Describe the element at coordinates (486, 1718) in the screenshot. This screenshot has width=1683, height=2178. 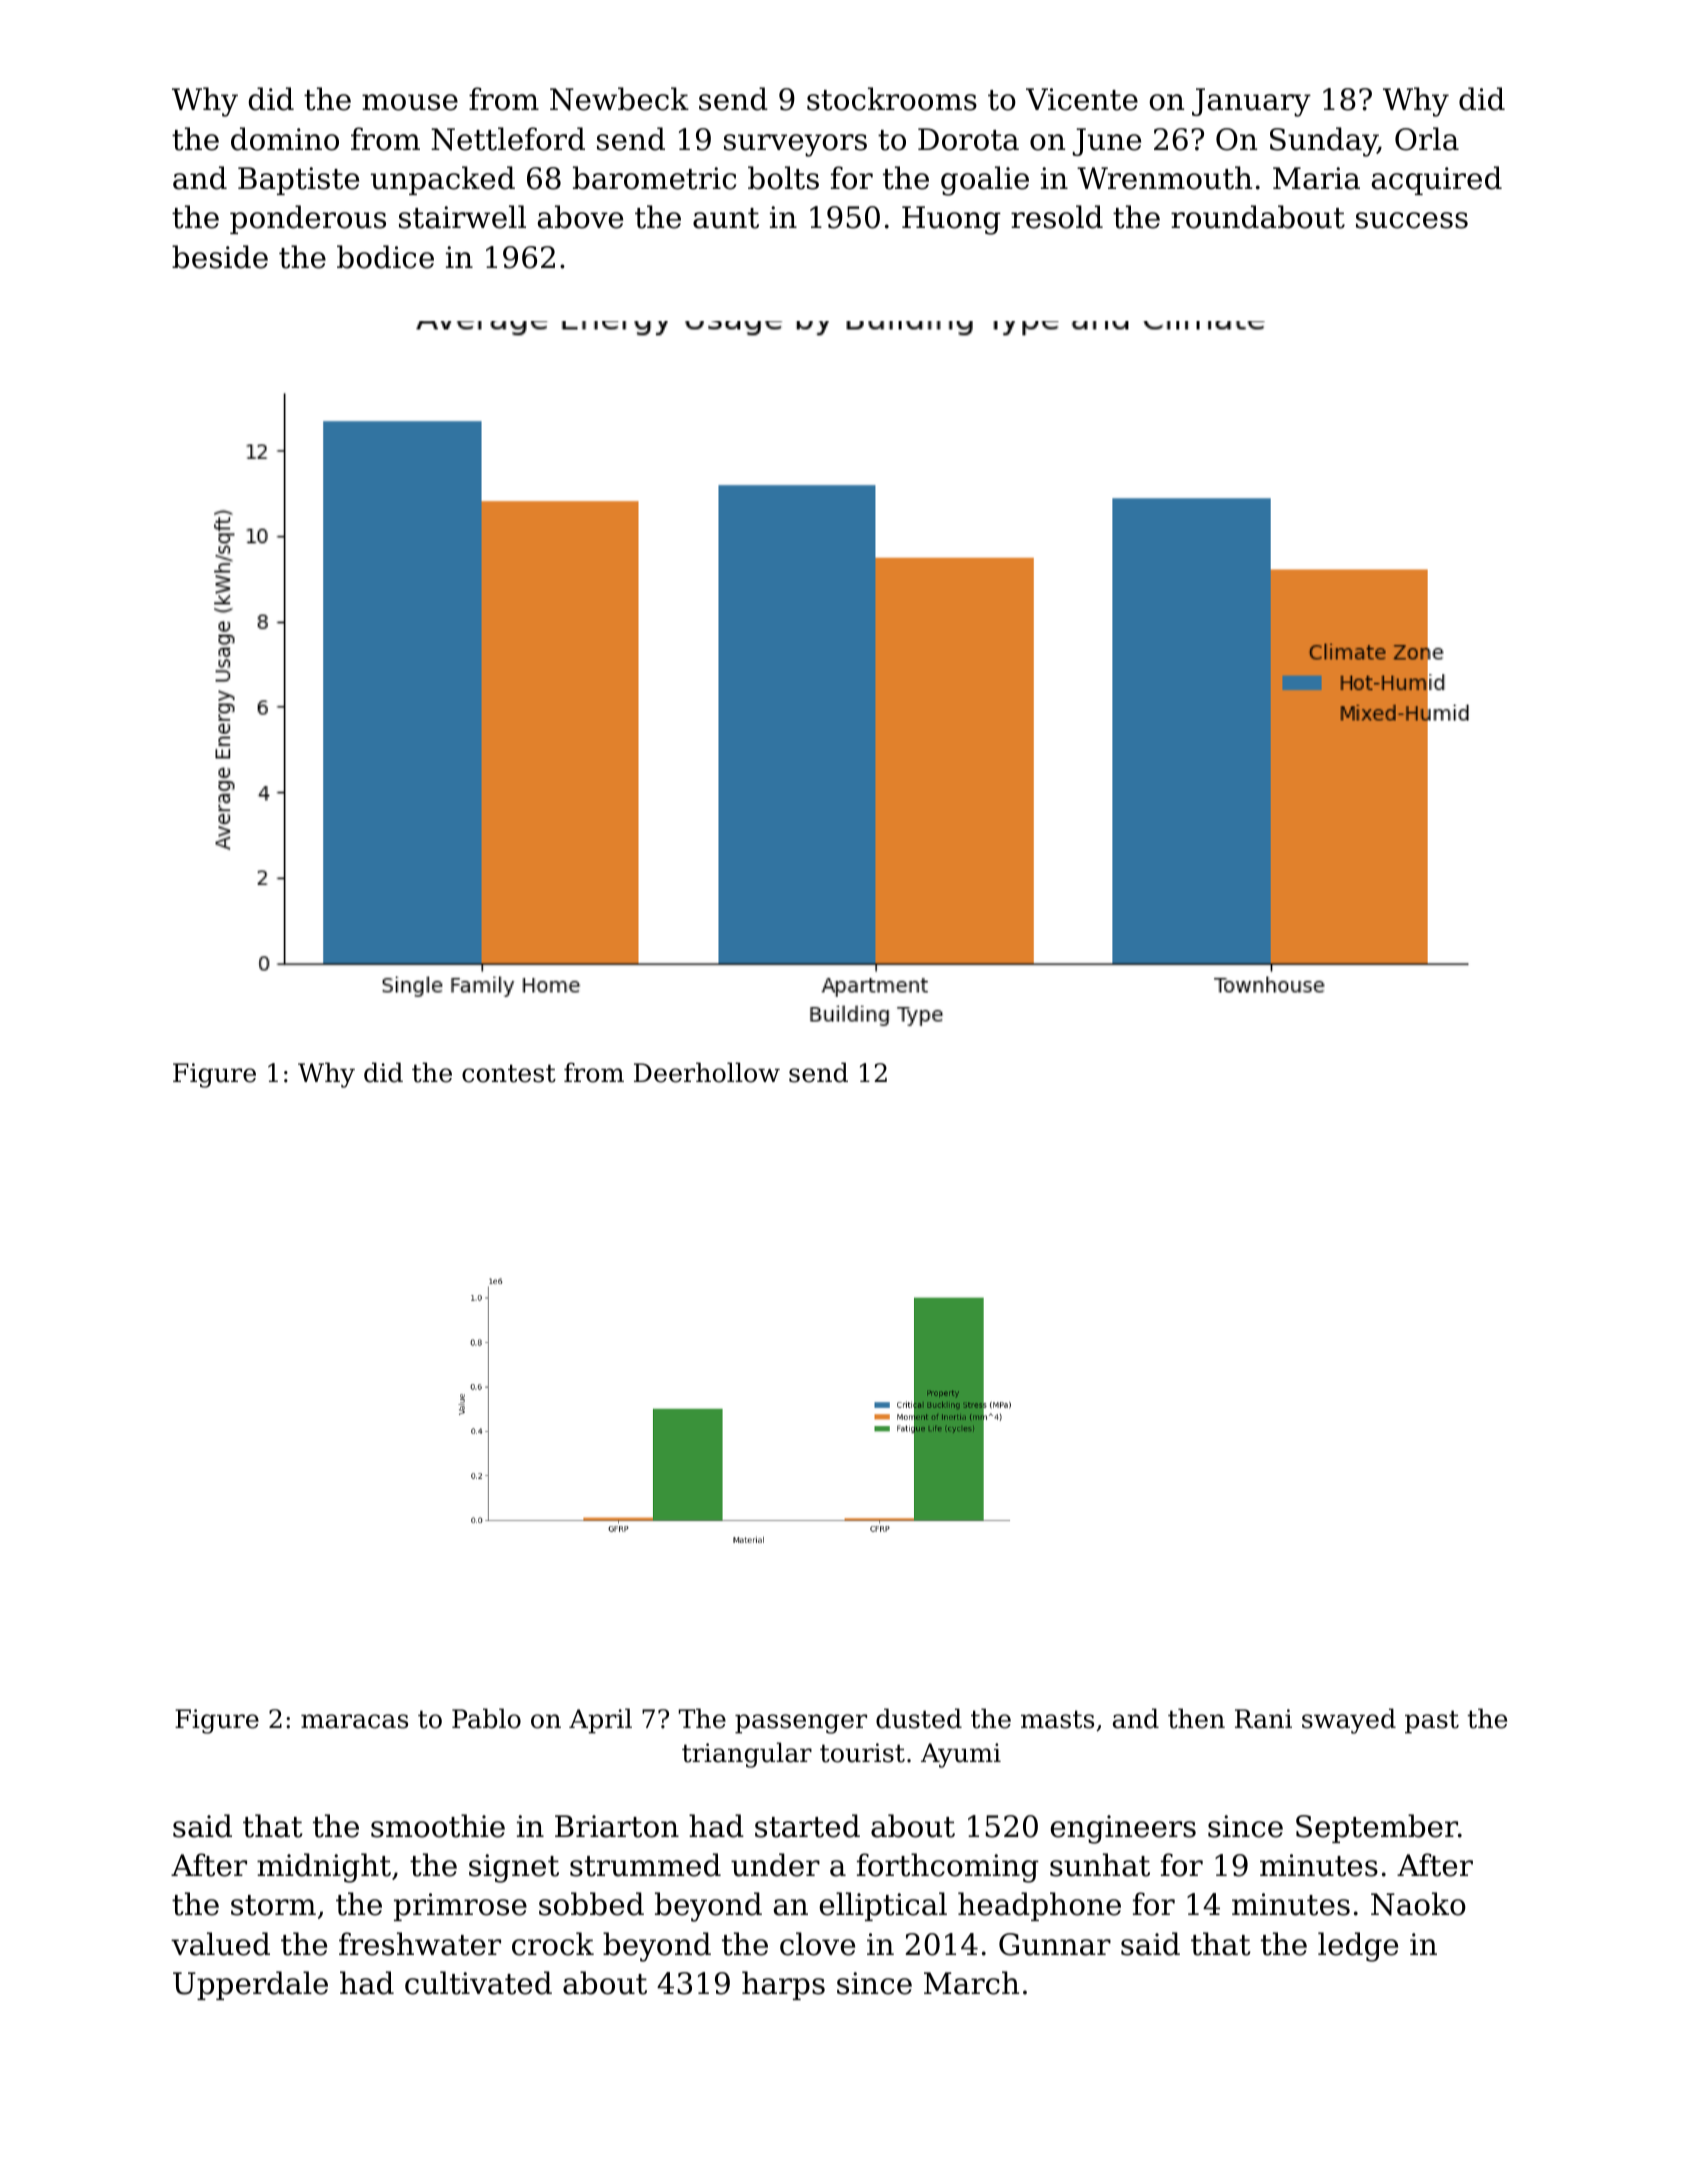
I see `Pablo` at that location.
